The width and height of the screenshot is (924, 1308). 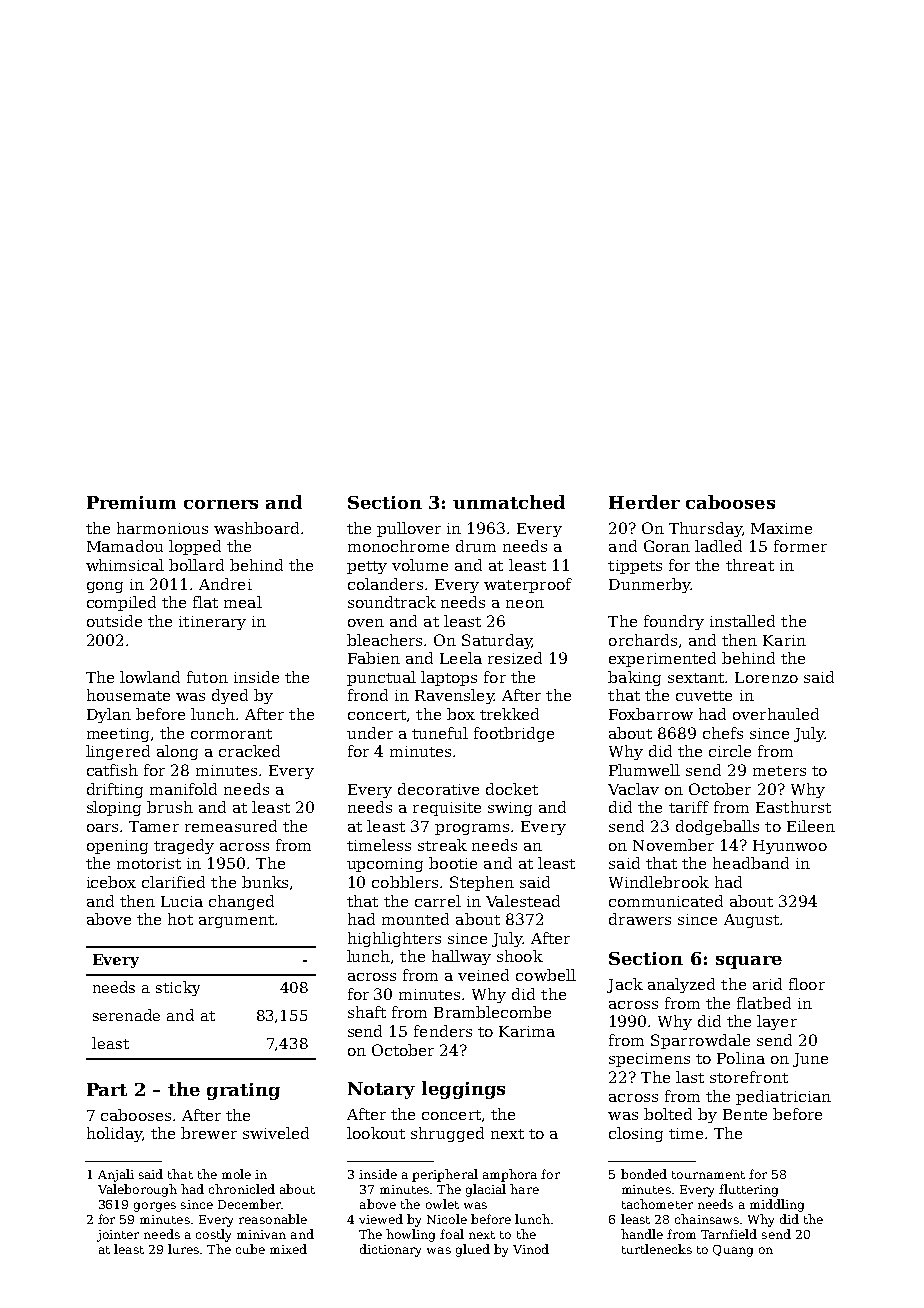 I want to click on unmatched, so click(x=509, y=502).
